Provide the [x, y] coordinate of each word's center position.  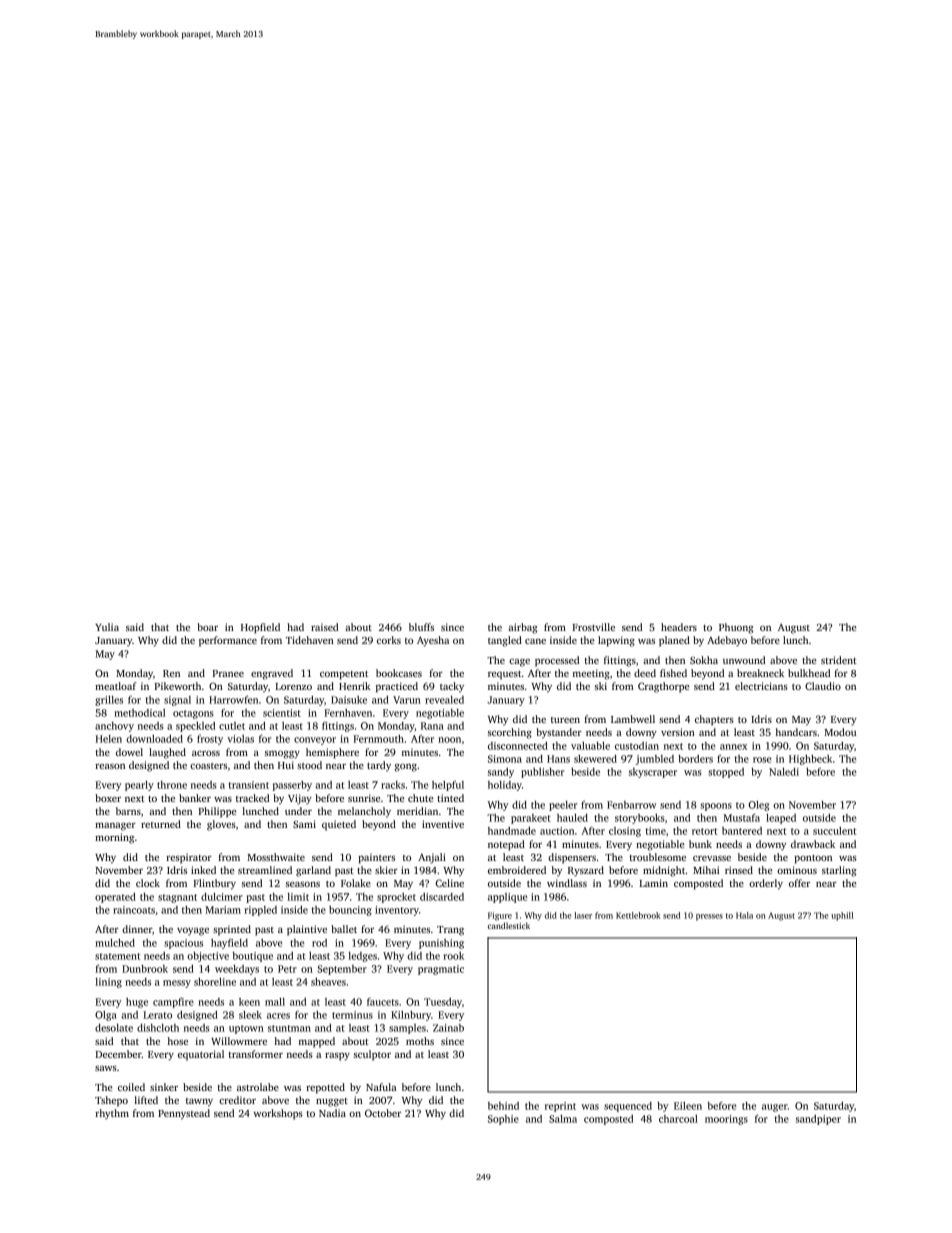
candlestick [509, 925]
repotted [325, 1088]
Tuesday [443, 1003]
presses [709, 917]
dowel [129, 752]
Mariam [223, 910]
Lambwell [633, 719]
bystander [559, 733]
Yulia [107, 627]
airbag [523, 628]
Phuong [736, 628]
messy [177, 984]
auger [775, 1108]
